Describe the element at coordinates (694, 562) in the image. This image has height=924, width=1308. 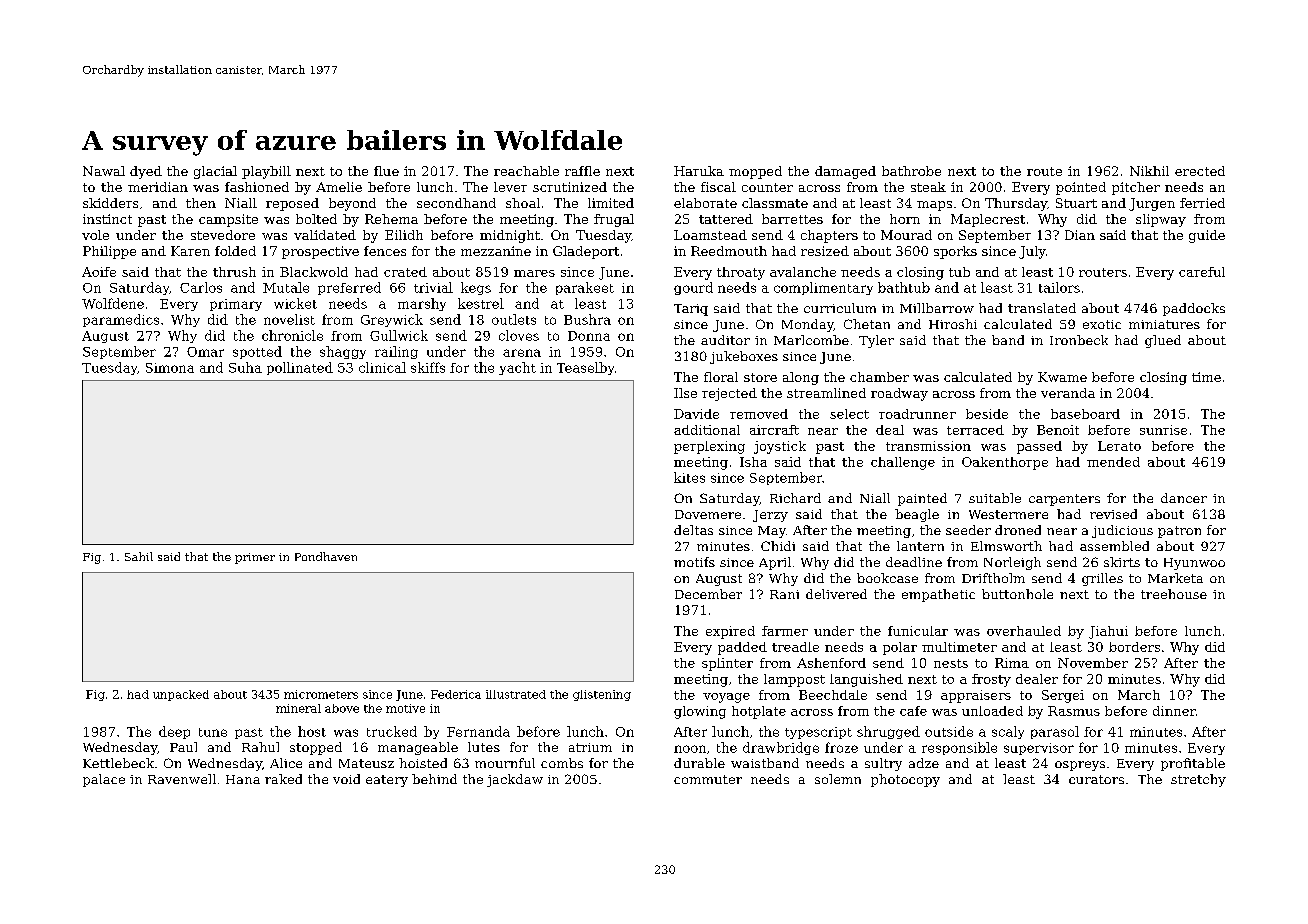
I see `motifs` at that location.
